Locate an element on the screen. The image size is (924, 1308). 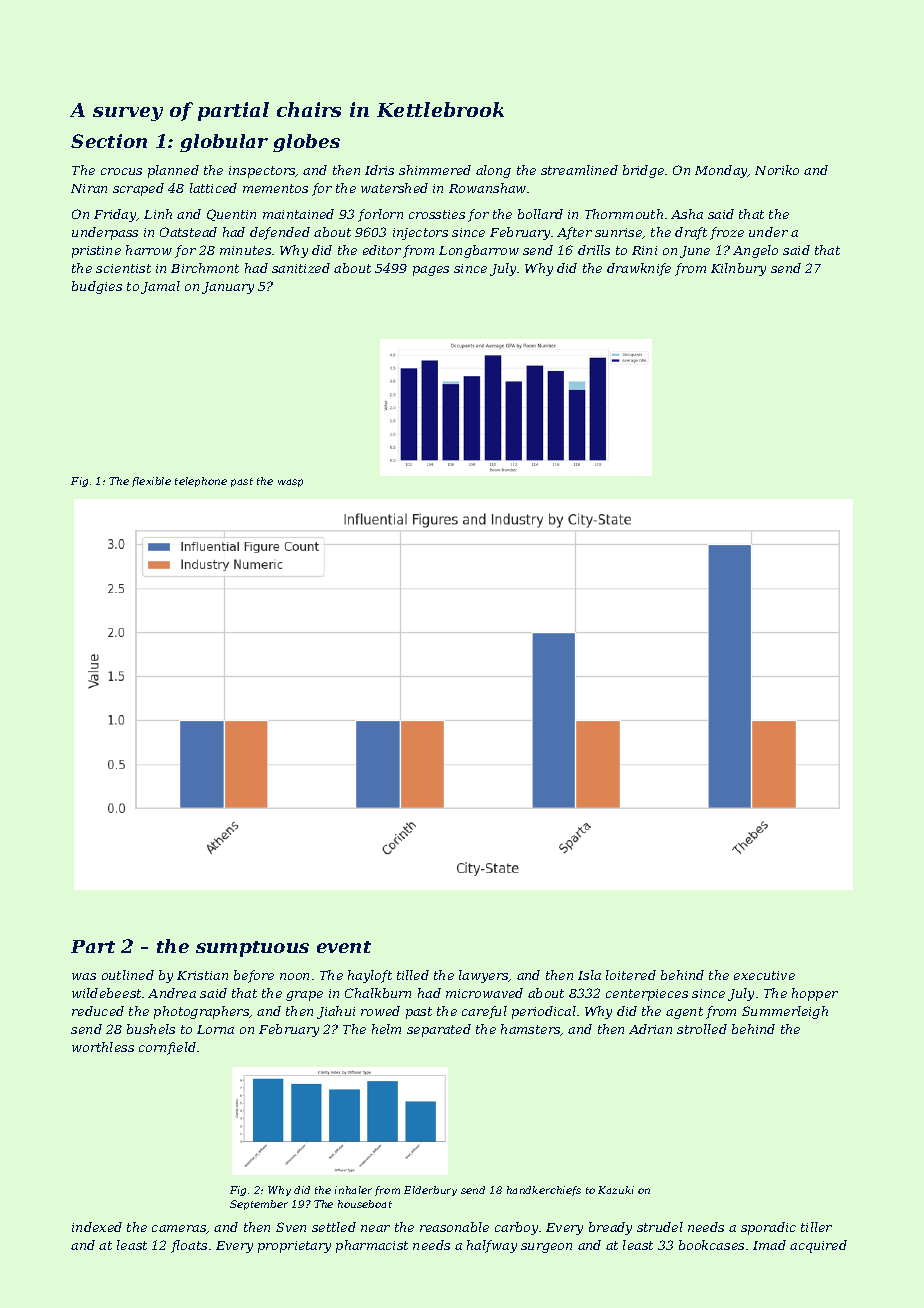
flexible is located at coordinates (151, 482).
